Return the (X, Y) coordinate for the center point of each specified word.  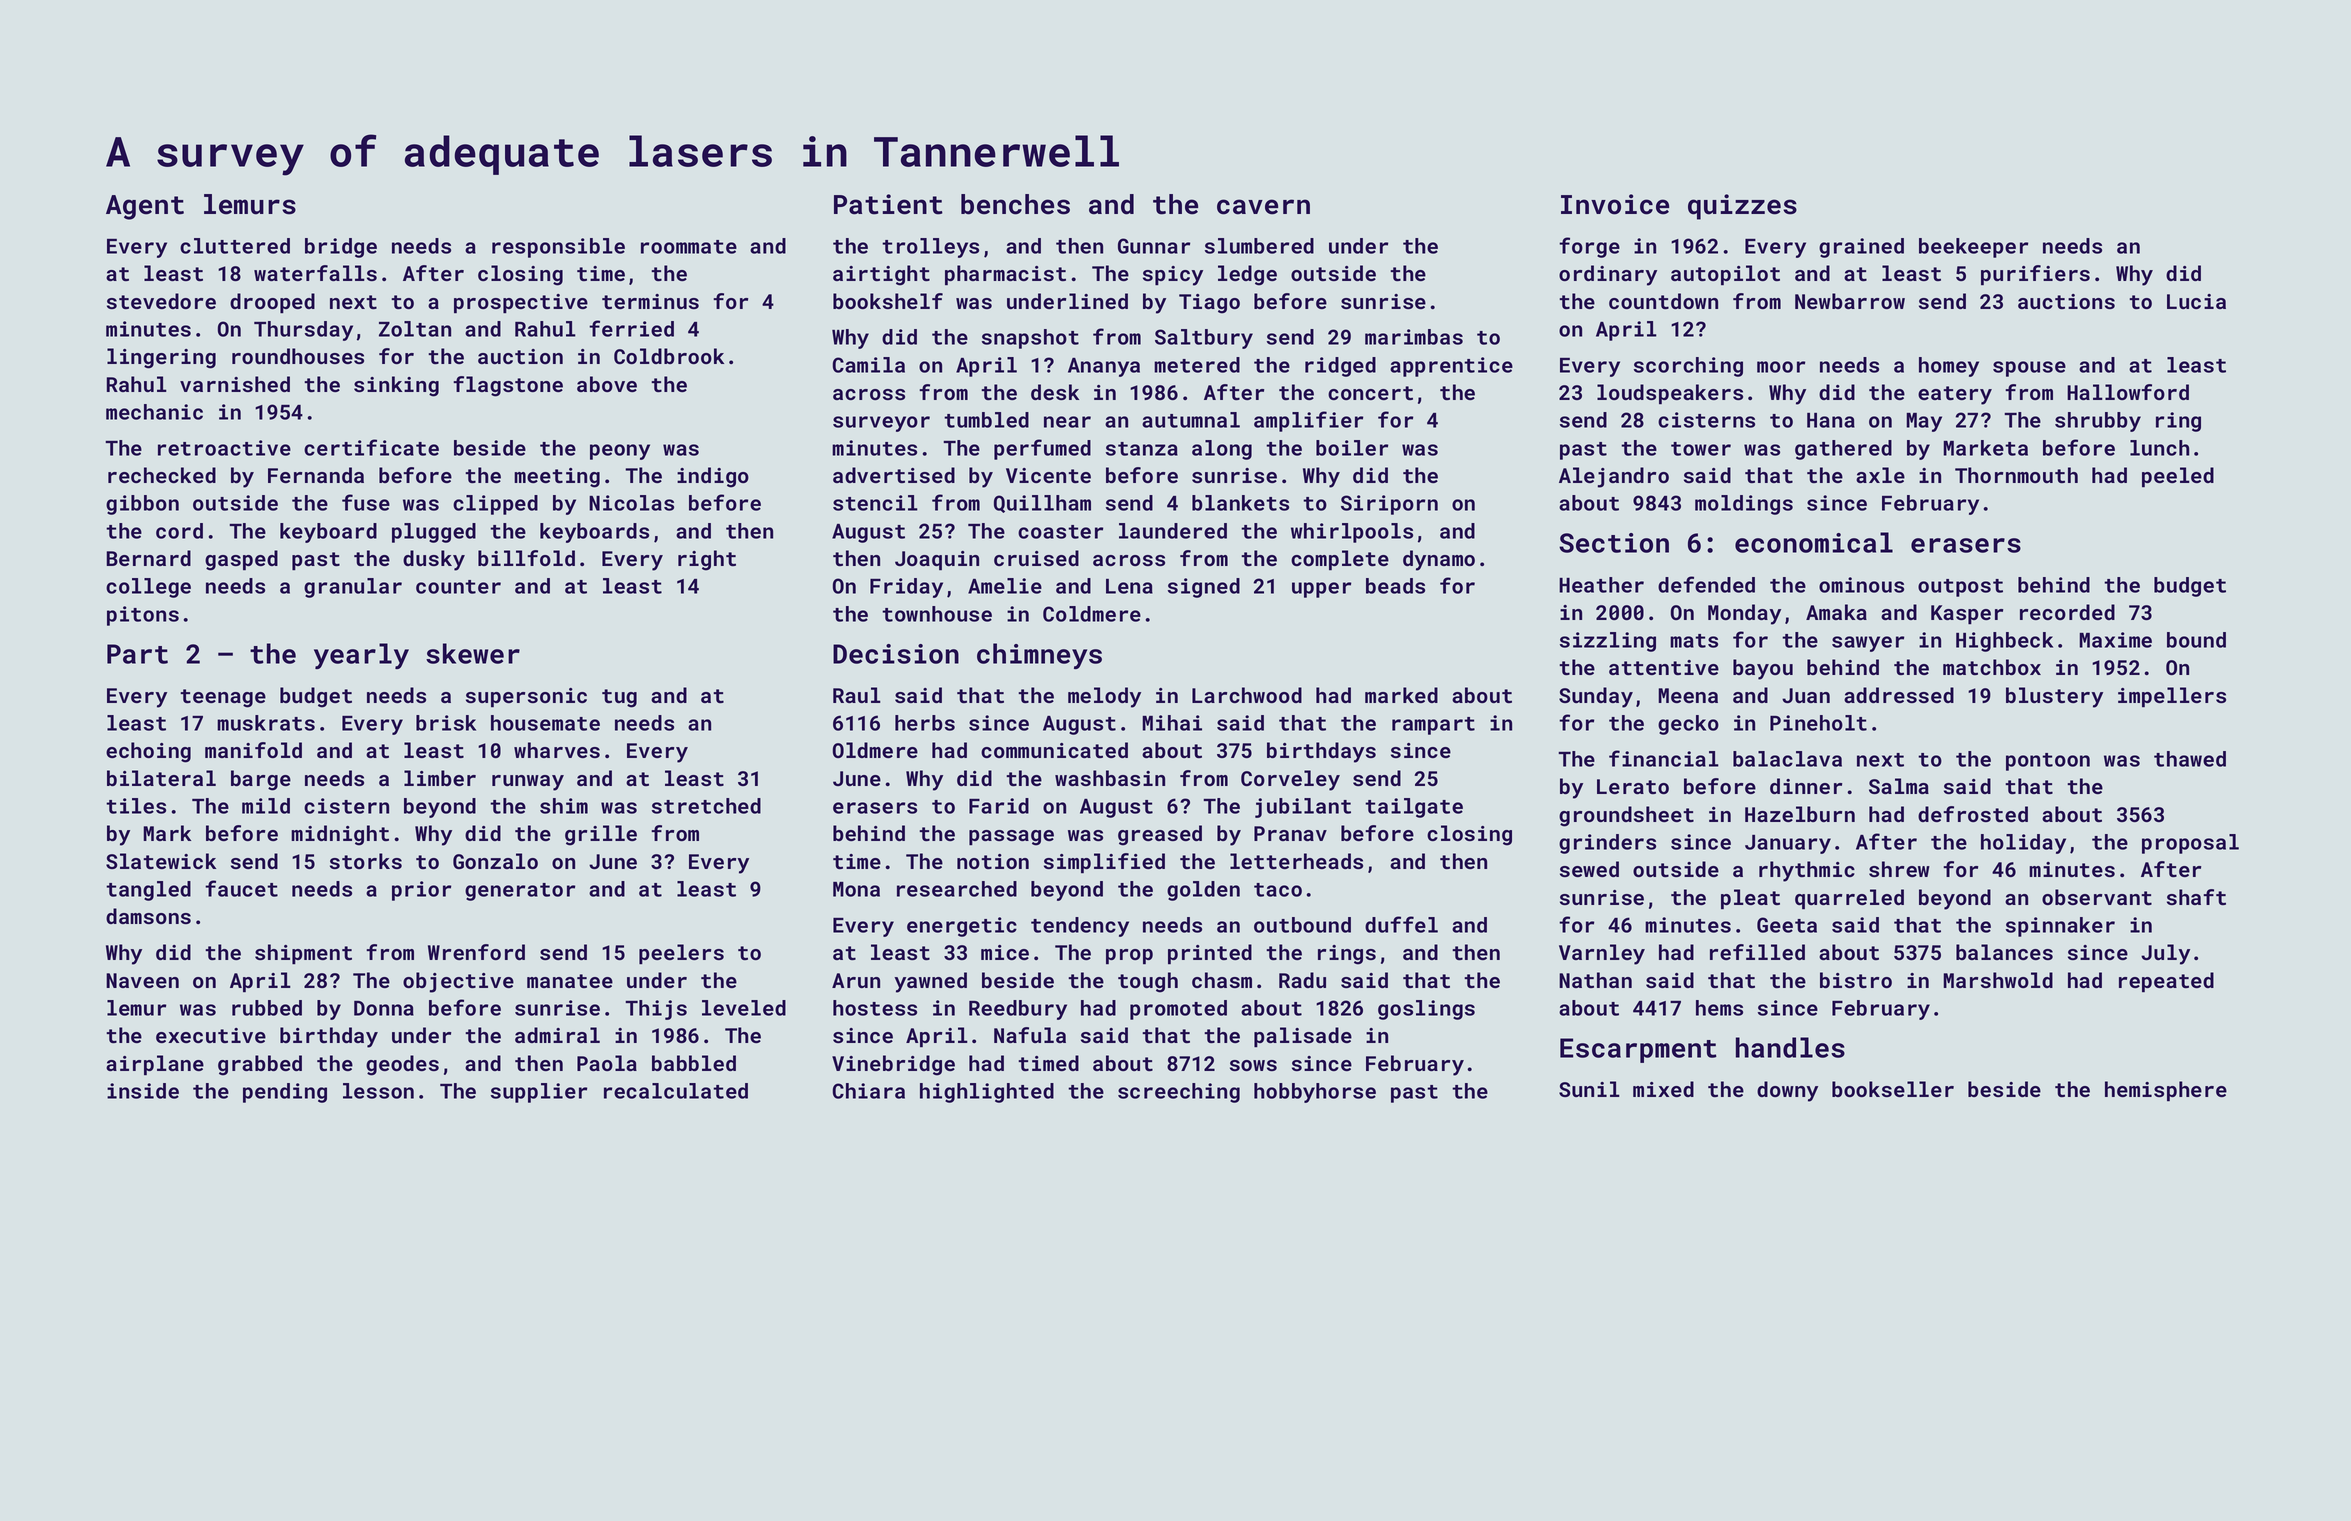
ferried (631, 328)
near (1067, 422)
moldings (1744, 505)
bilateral (161, 778)
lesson (378, 1091)
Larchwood (1247, 695)
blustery (2054, 697)
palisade (1303, 1037)
